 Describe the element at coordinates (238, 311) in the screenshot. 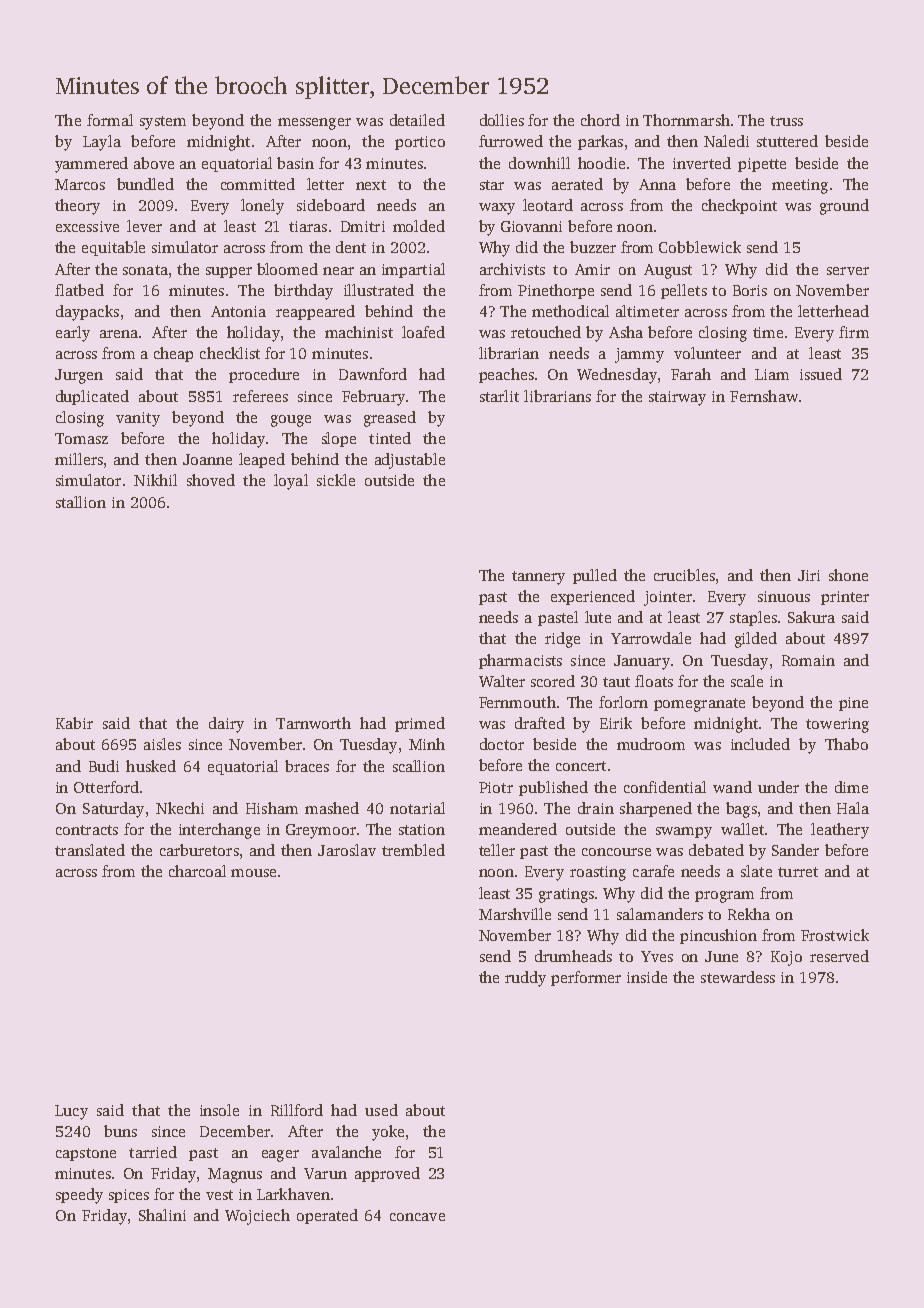

I see `Antonia` at that location.
